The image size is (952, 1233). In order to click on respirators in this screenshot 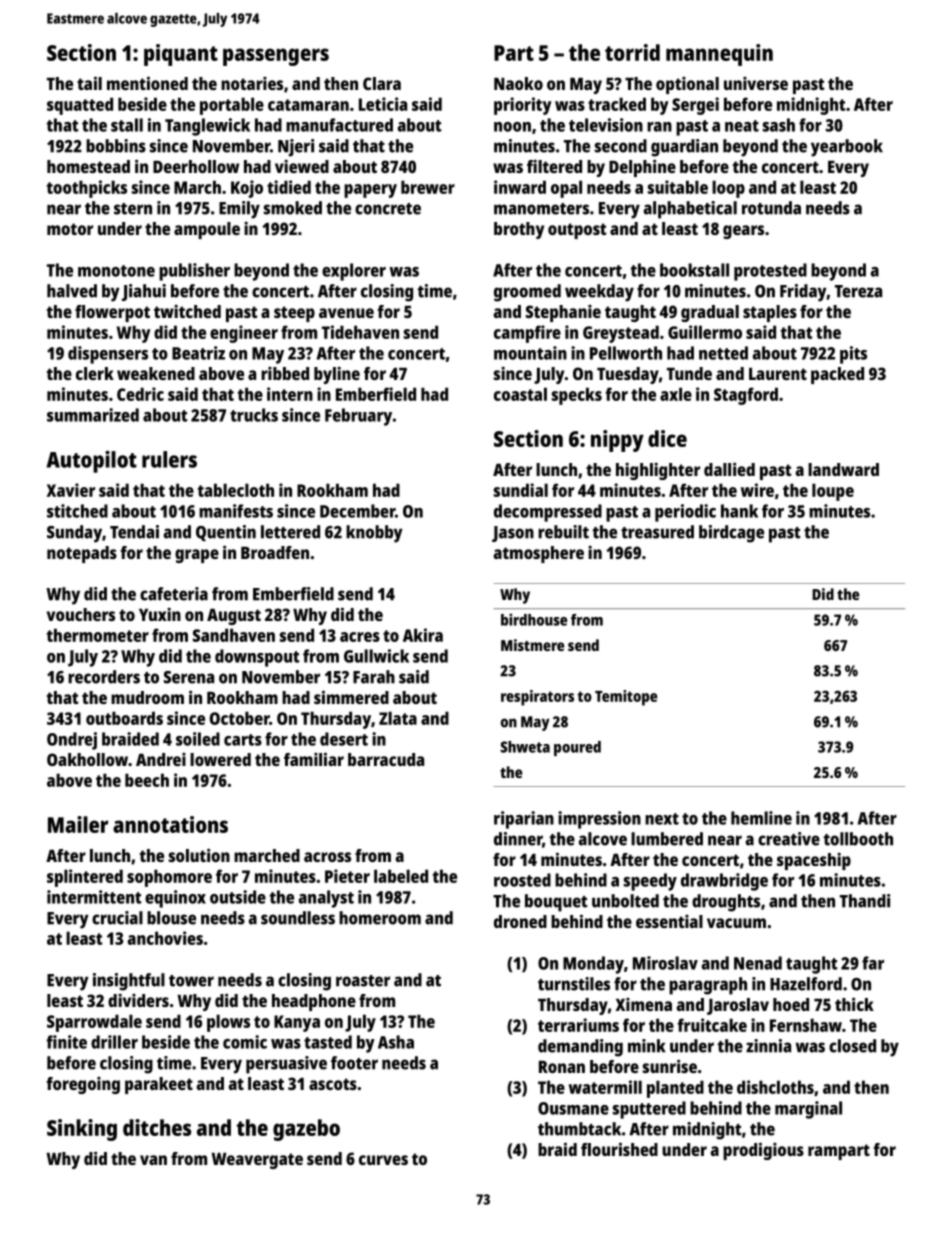, I will do `click(537, 698)`.
